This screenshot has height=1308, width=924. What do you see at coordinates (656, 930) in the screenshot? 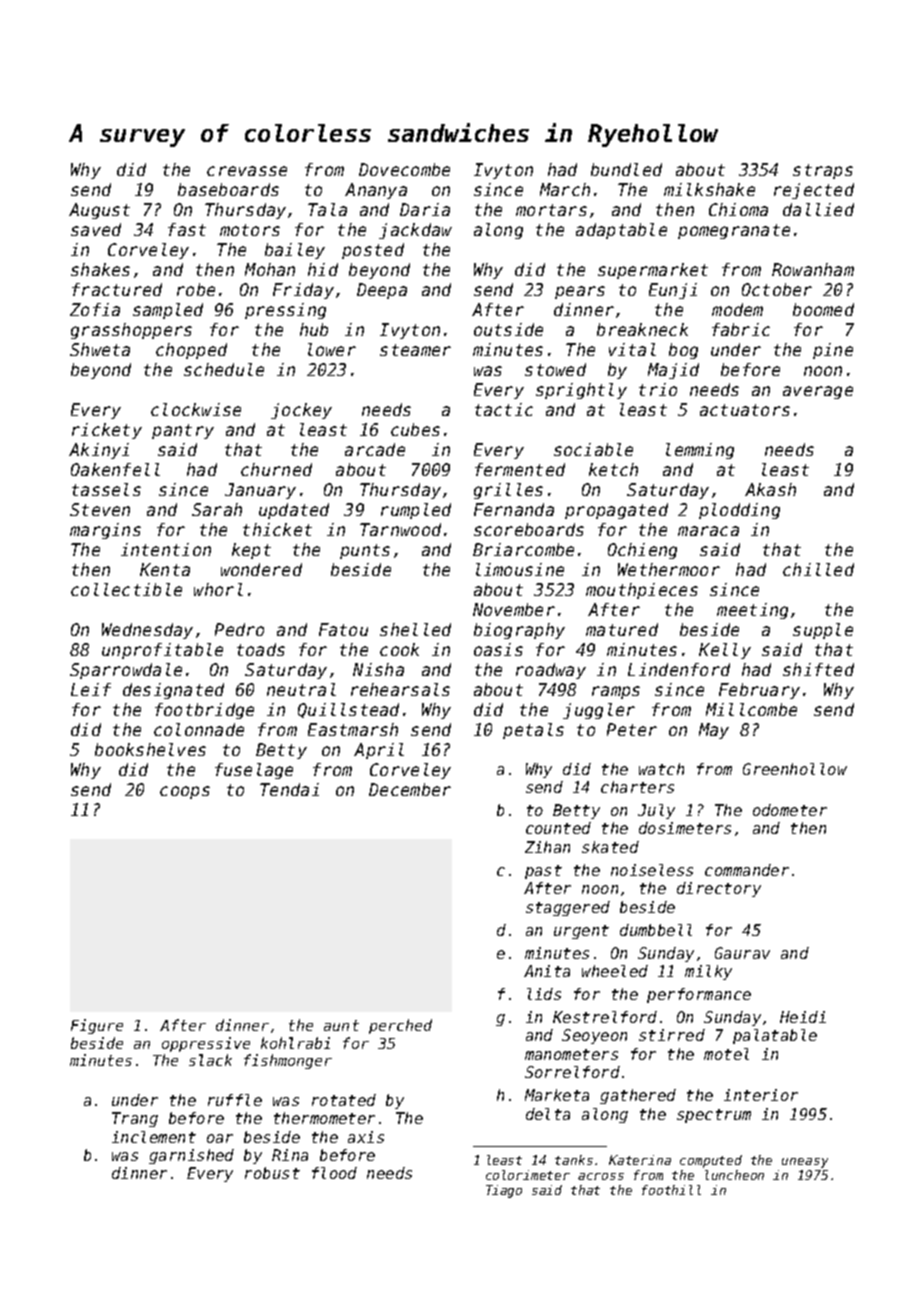
I see `dumbbell` at bounding box center [656, 930].
